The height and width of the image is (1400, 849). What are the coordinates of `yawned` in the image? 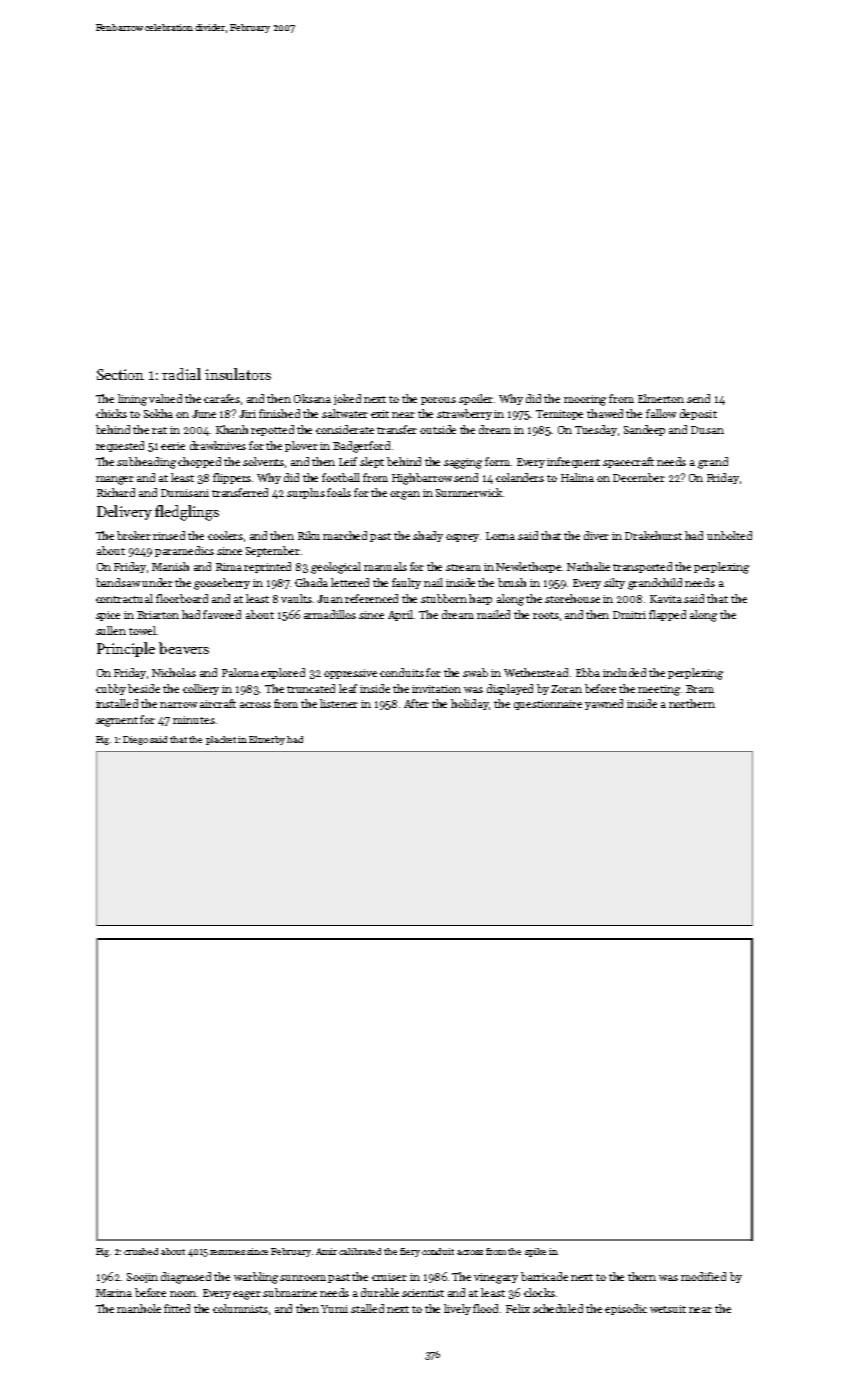 It's located at (604, 704).
